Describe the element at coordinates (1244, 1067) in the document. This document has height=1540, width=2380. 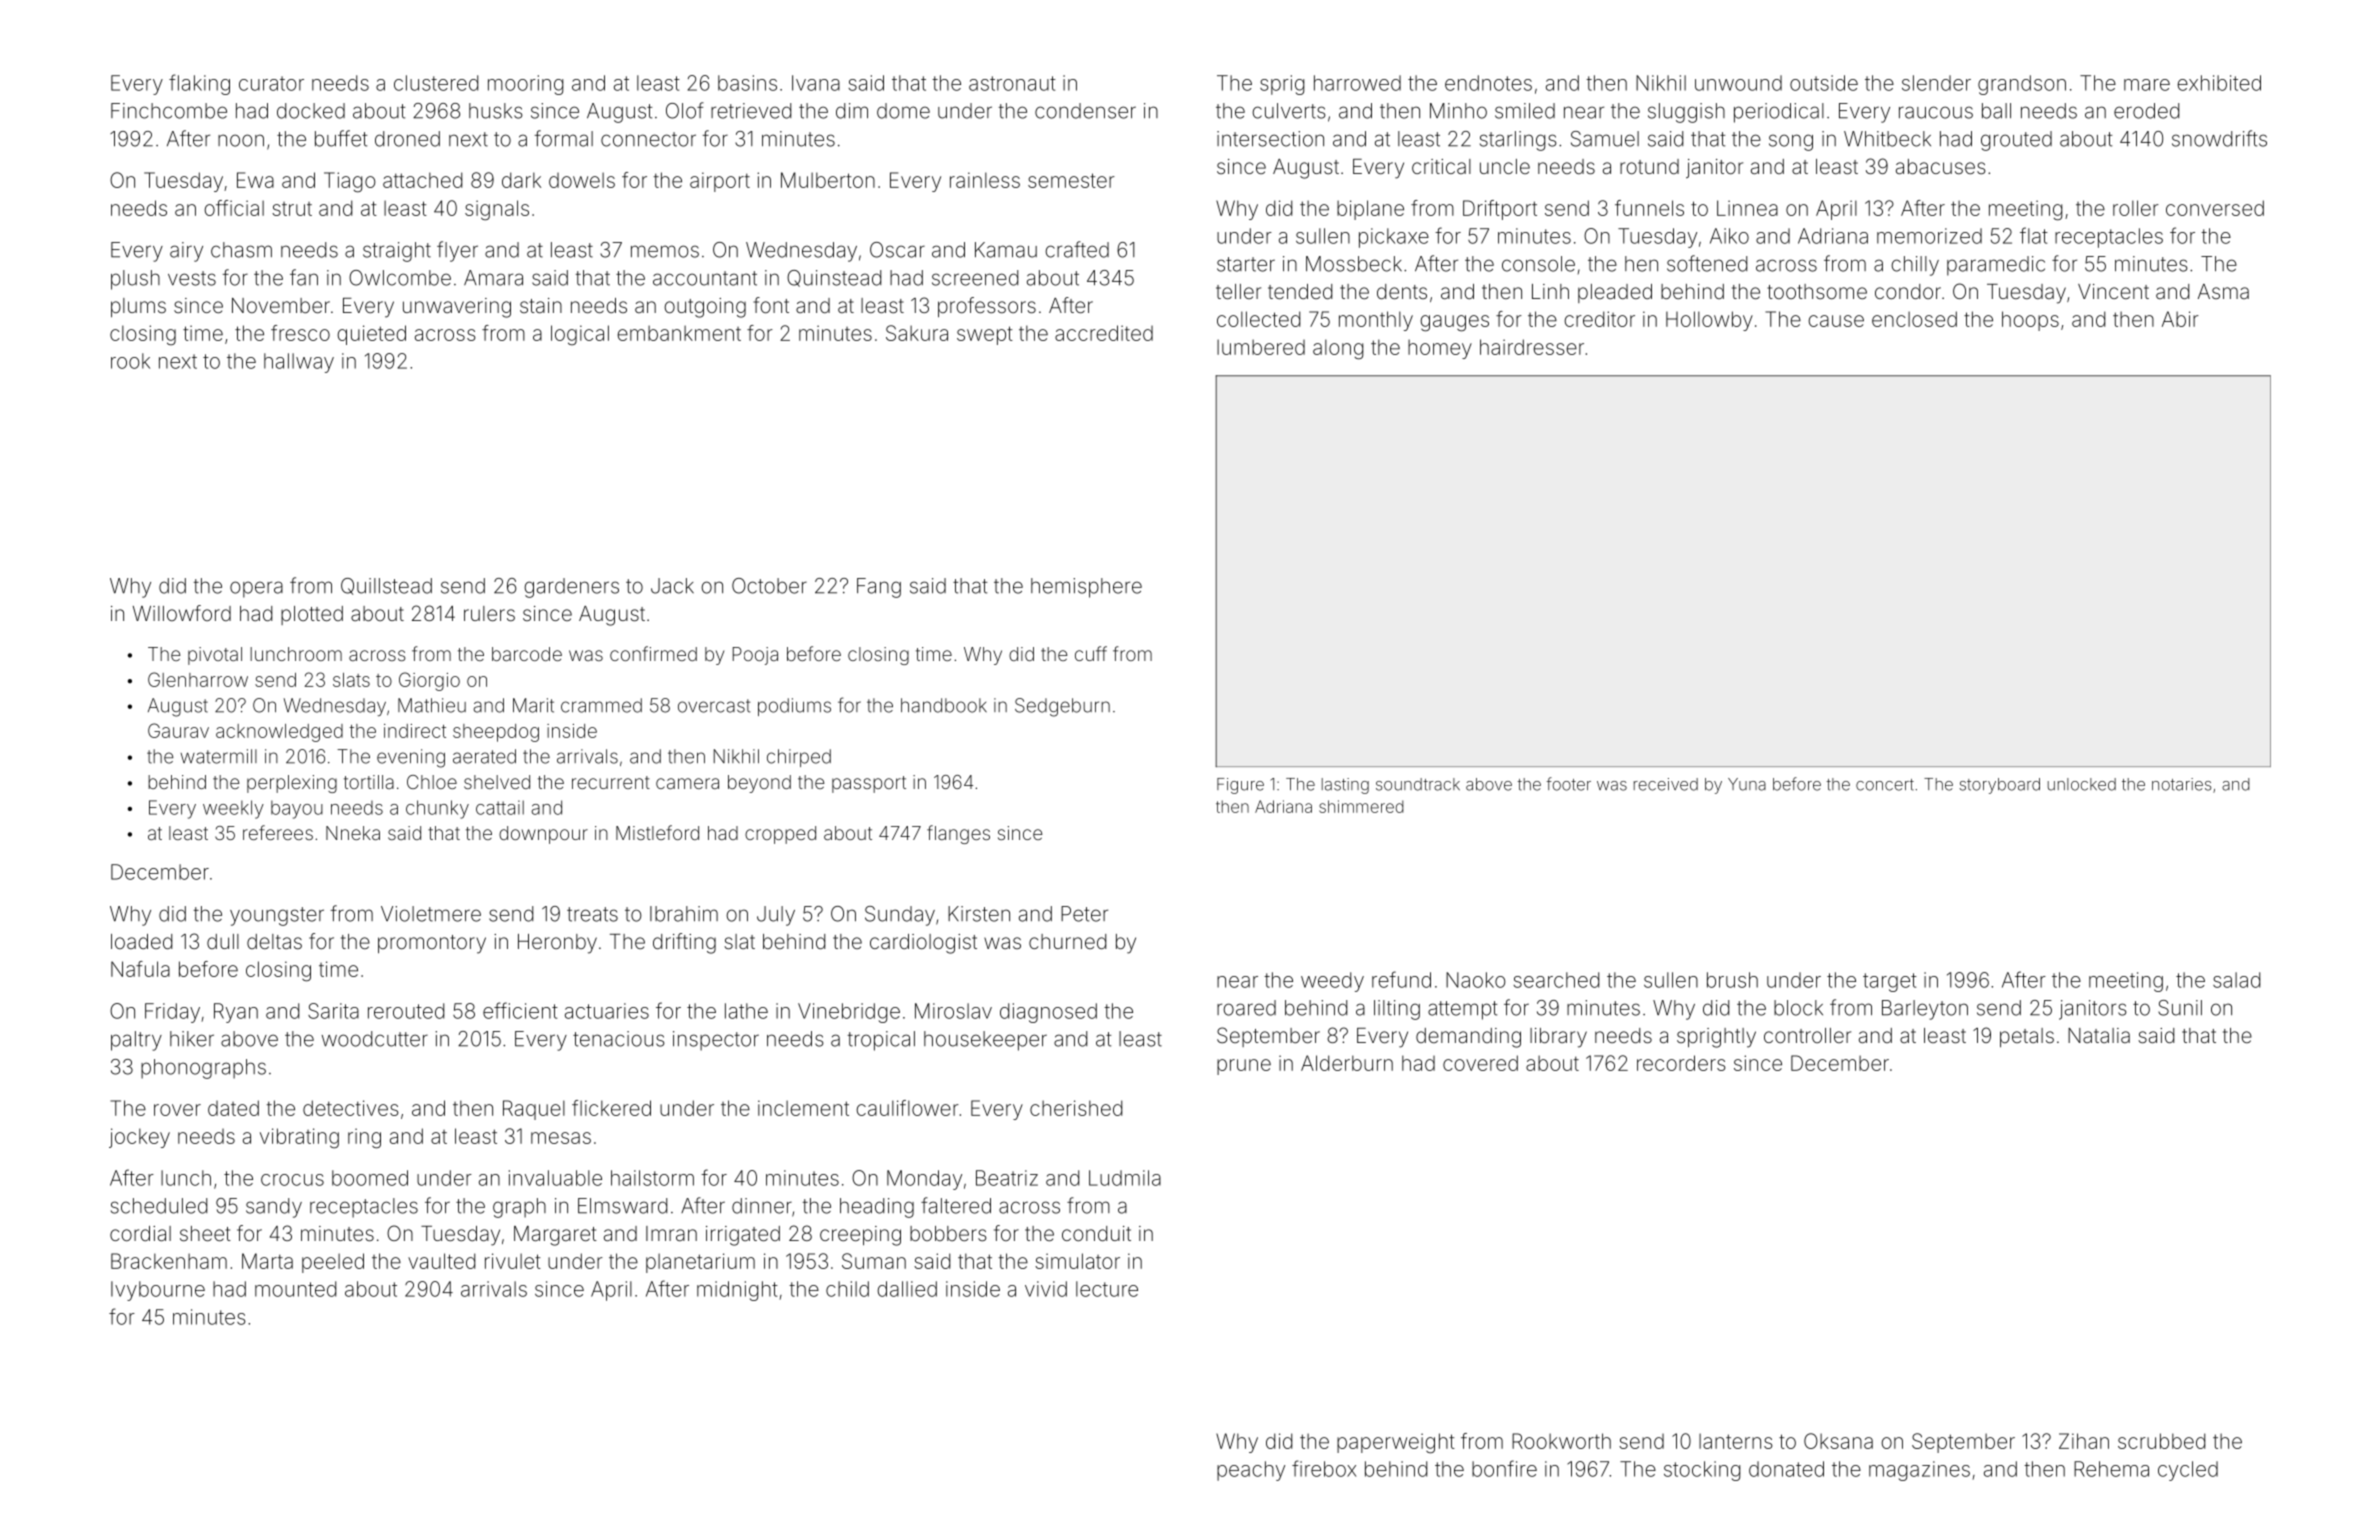
I see `prune` at that location.
